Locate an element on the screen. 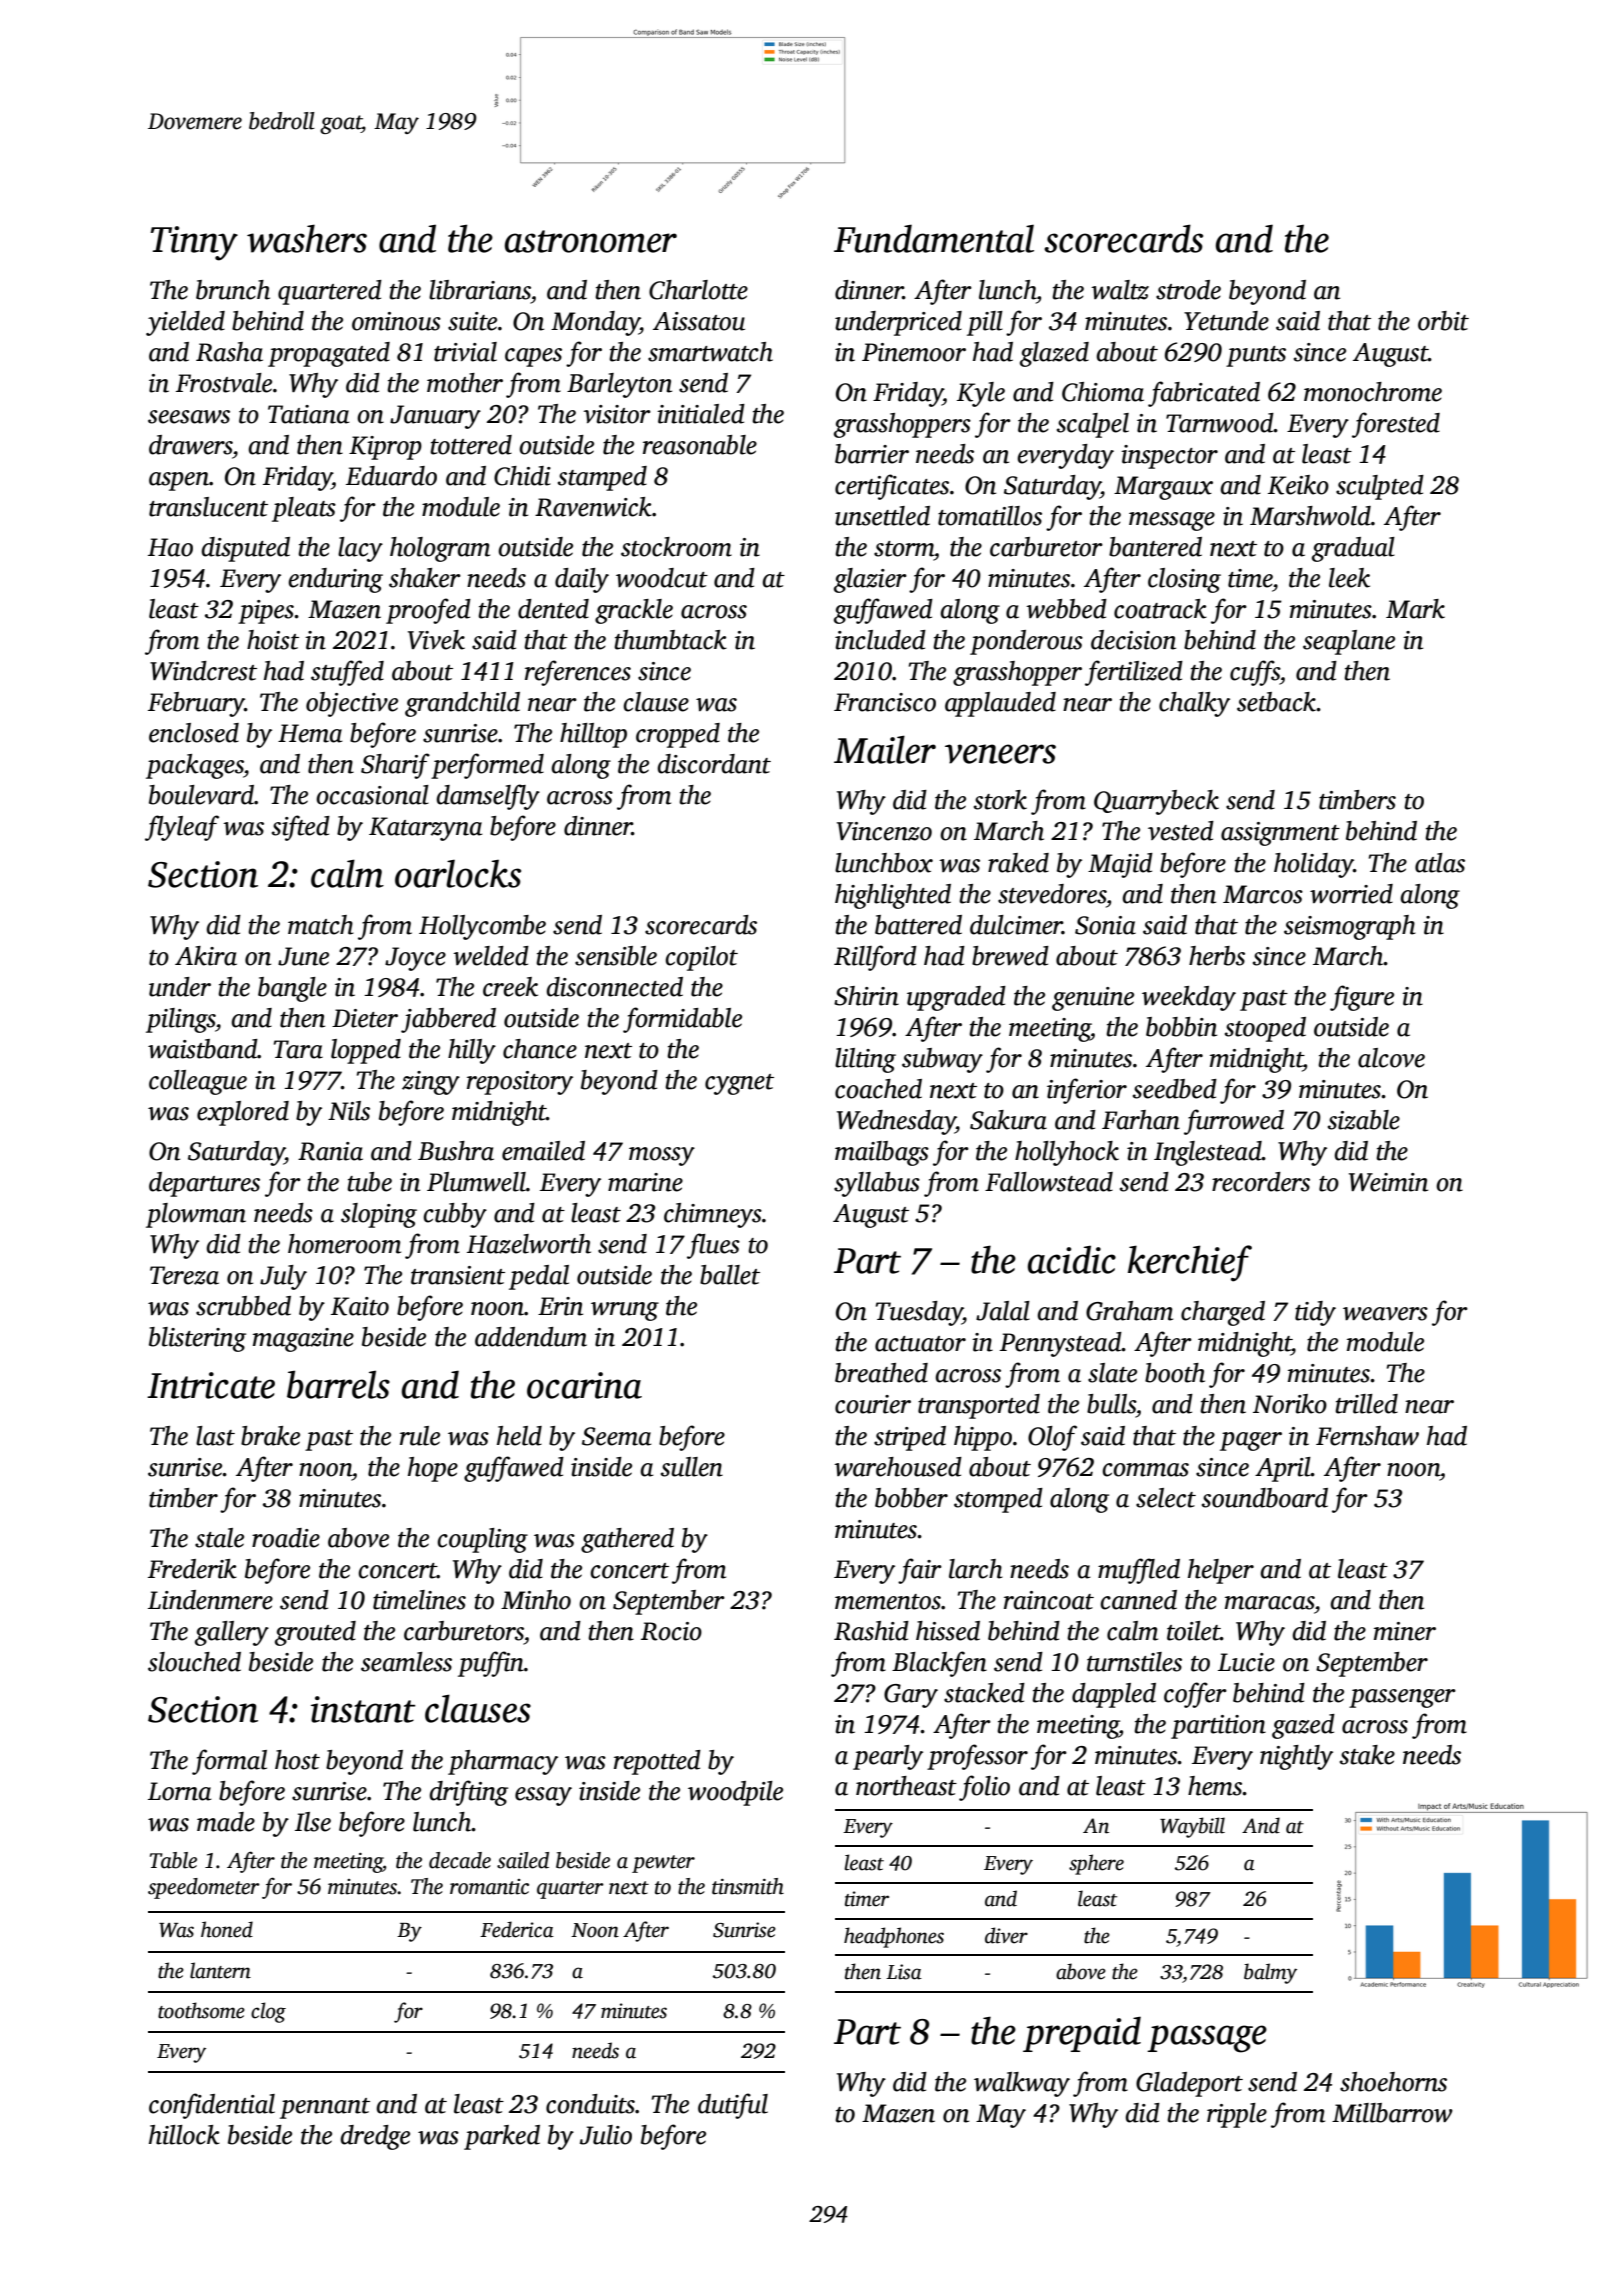 This screenshot has height=2292, width=1620. headphones is located at coordinates (894, 1937).
